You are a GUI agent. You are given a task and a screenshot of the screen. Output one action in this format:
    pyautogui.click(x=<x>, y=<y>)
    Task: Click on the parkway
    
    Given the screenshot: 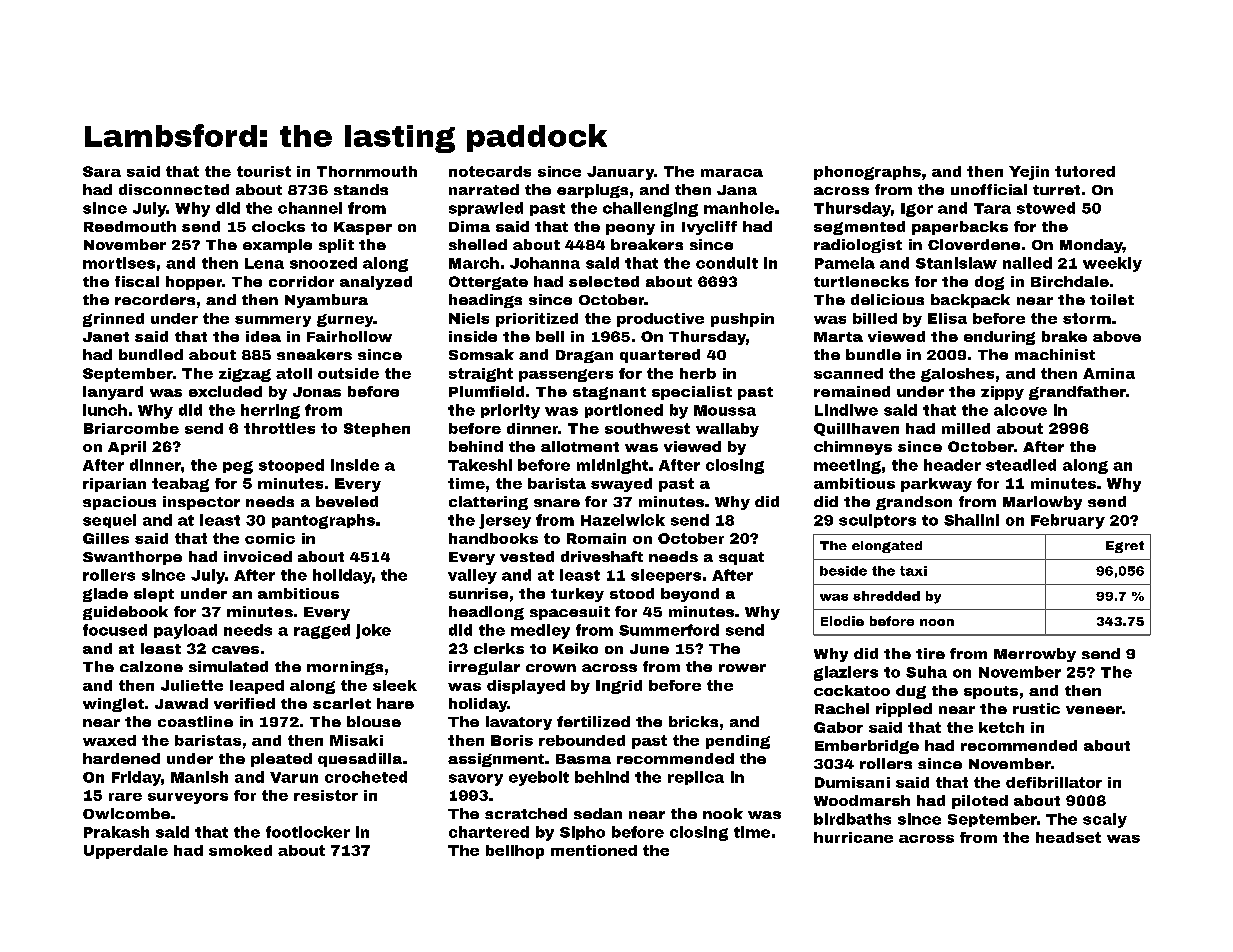 What is the action you would take?
    pyautogui.click(x=936, y=485)
